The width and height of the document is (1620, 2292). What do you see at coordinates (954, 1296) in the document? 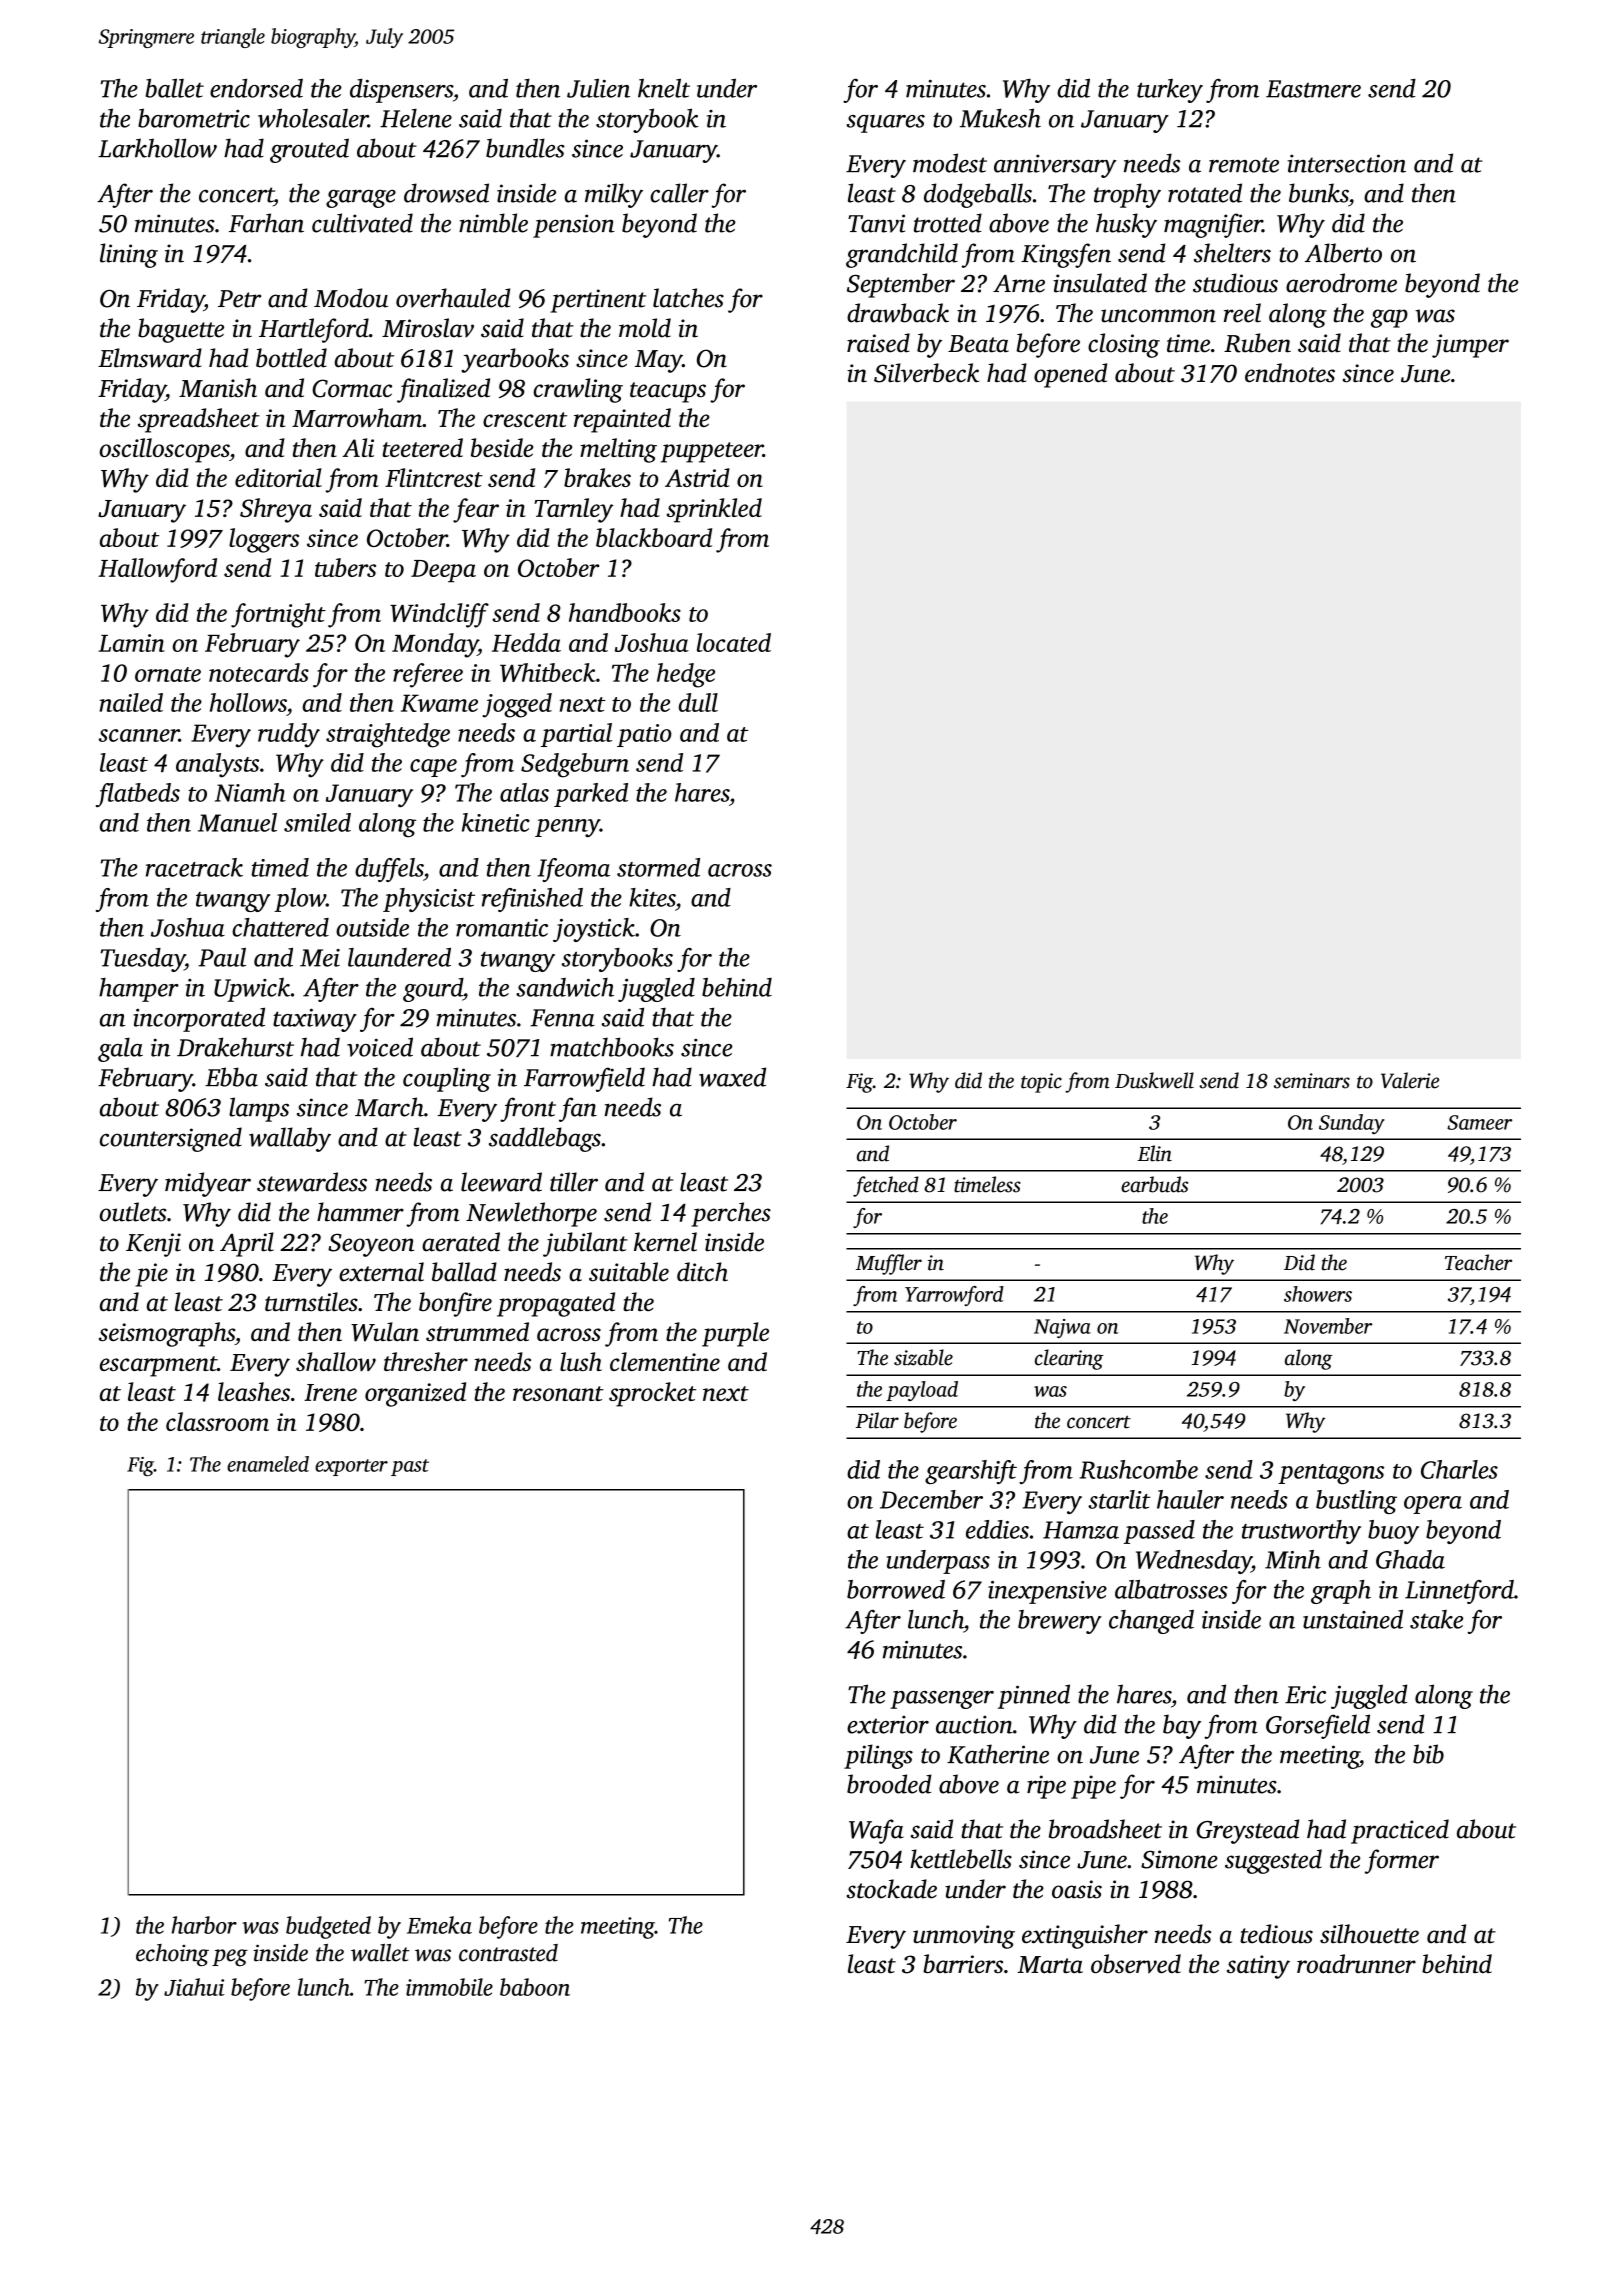
I see `Yarrowford` at bounding box center [954, 1296].
